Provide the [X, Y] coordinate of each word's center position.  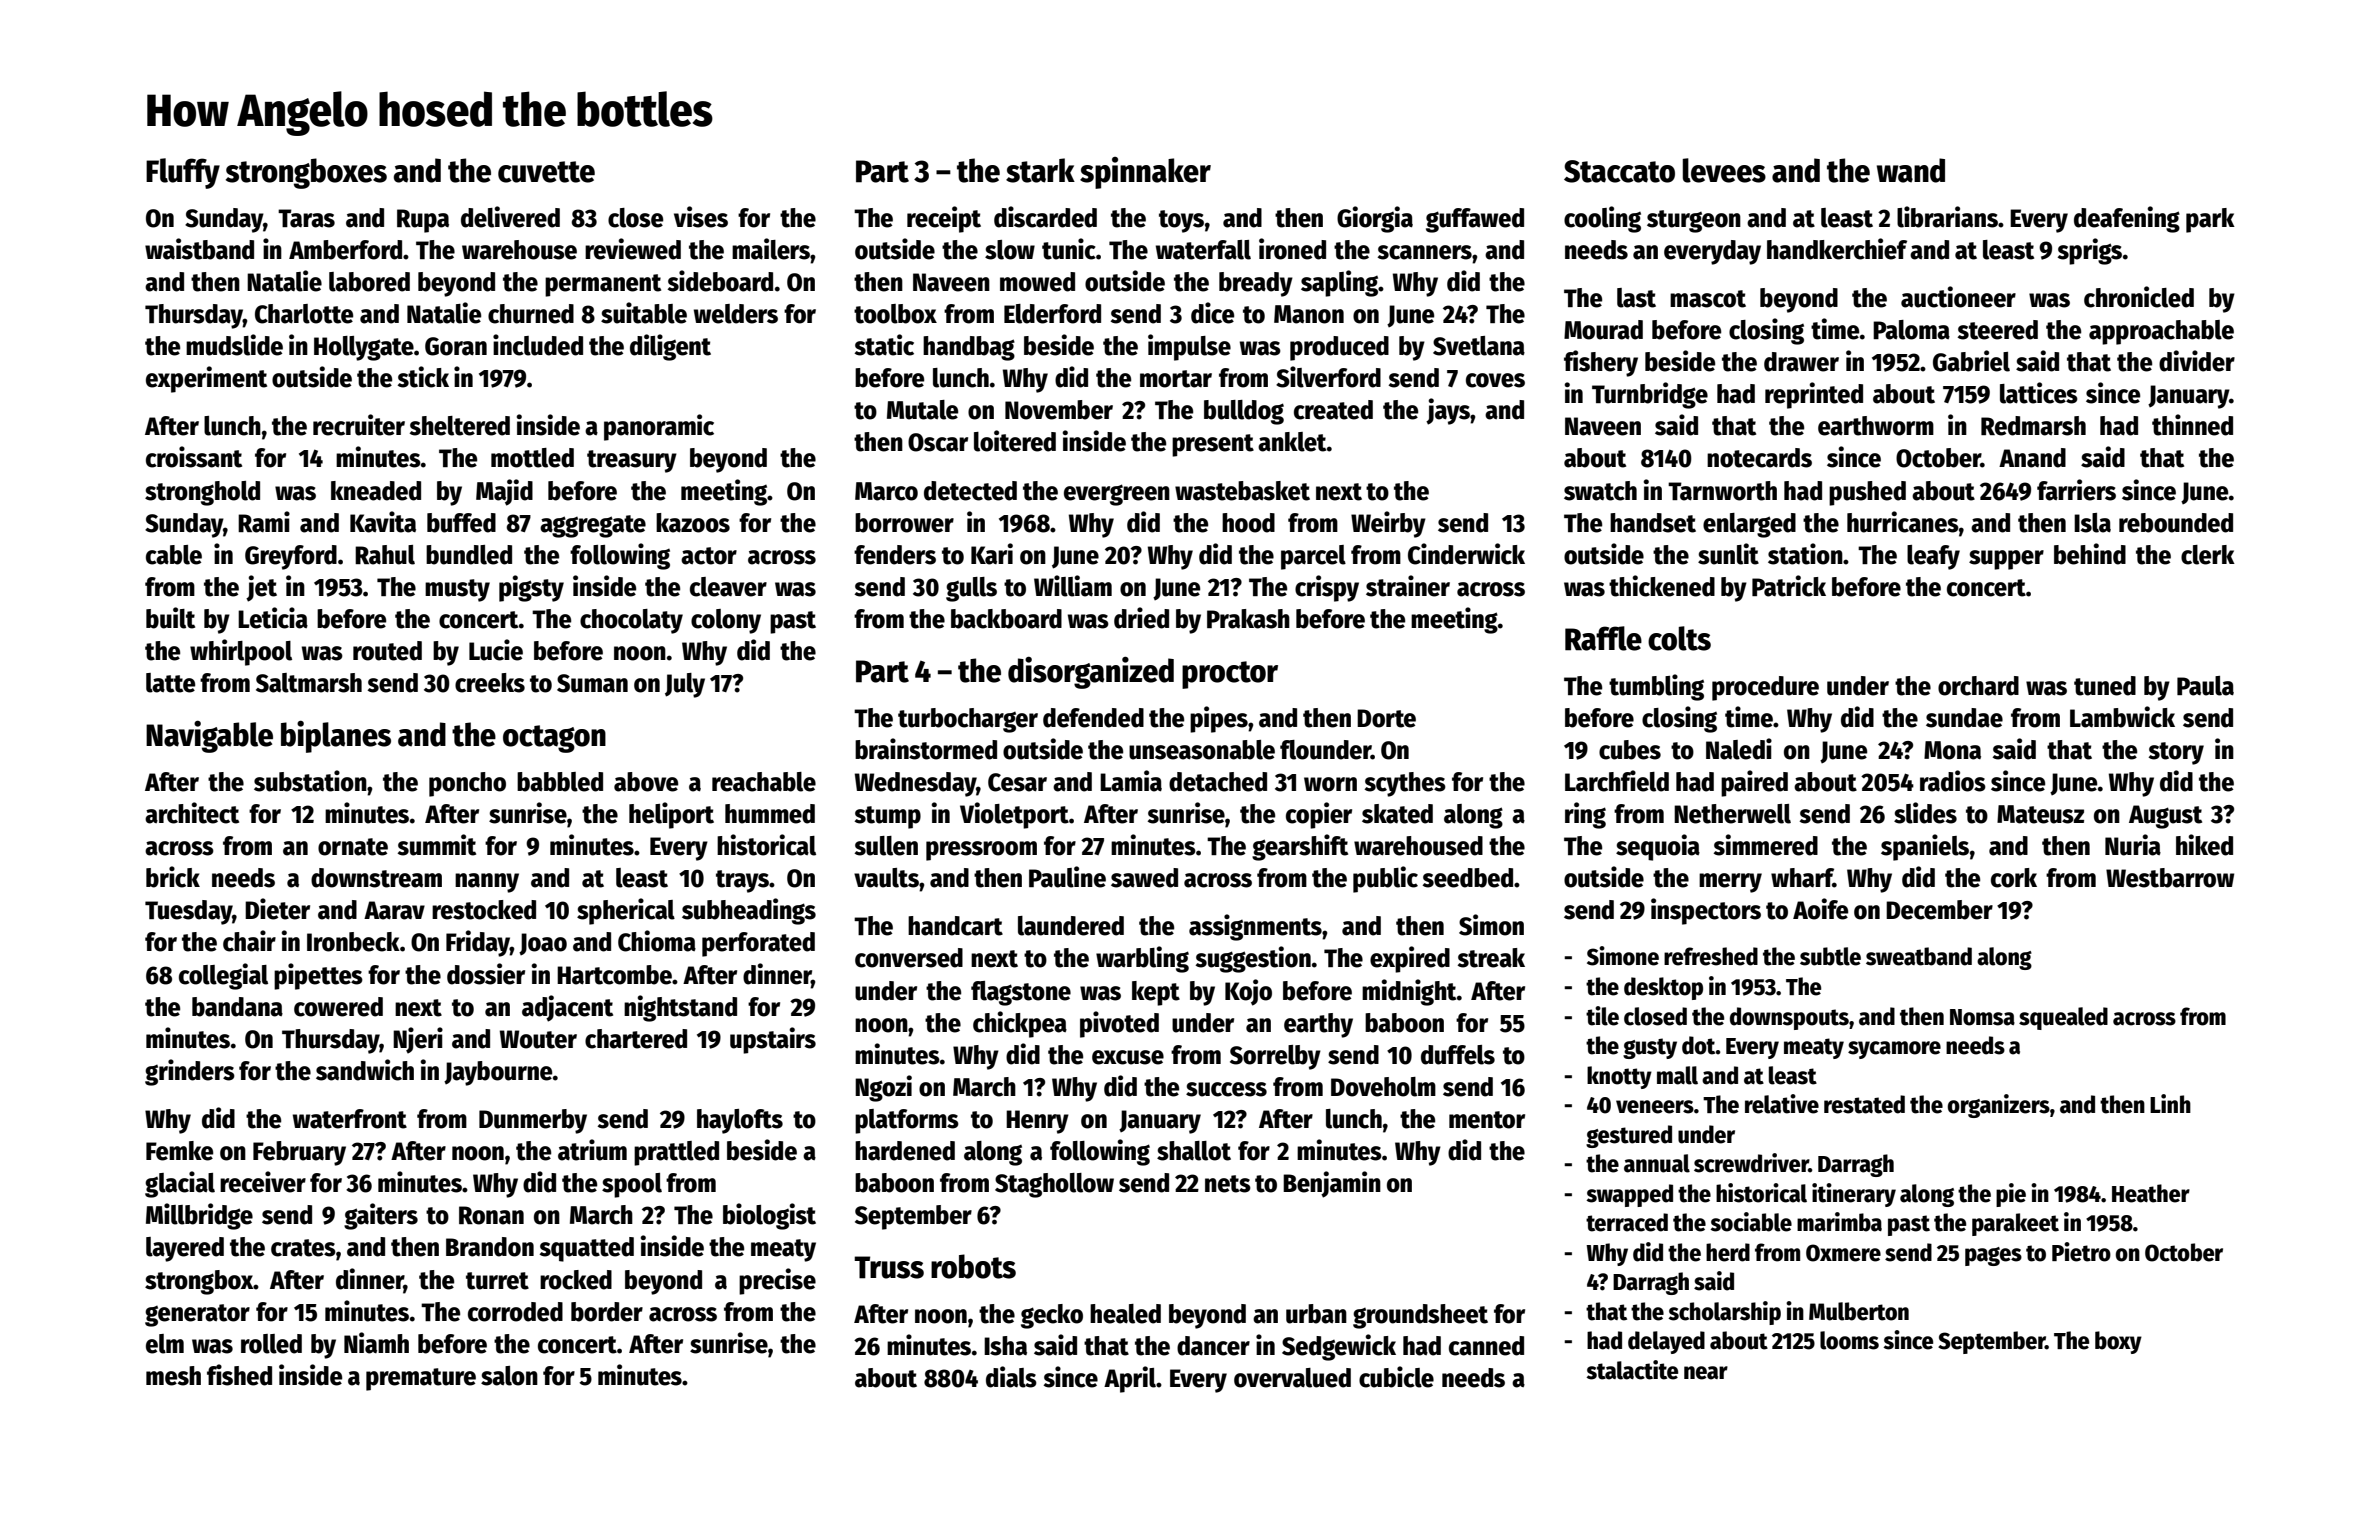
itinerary [1854, 1195]
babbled [560, 782]
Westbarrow [2170, 878]
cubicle [1396, 1377]
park [2210, 220]
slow [1010, 250]
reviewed [633, 249]
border [607, 1312]
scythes [1405, 784]
